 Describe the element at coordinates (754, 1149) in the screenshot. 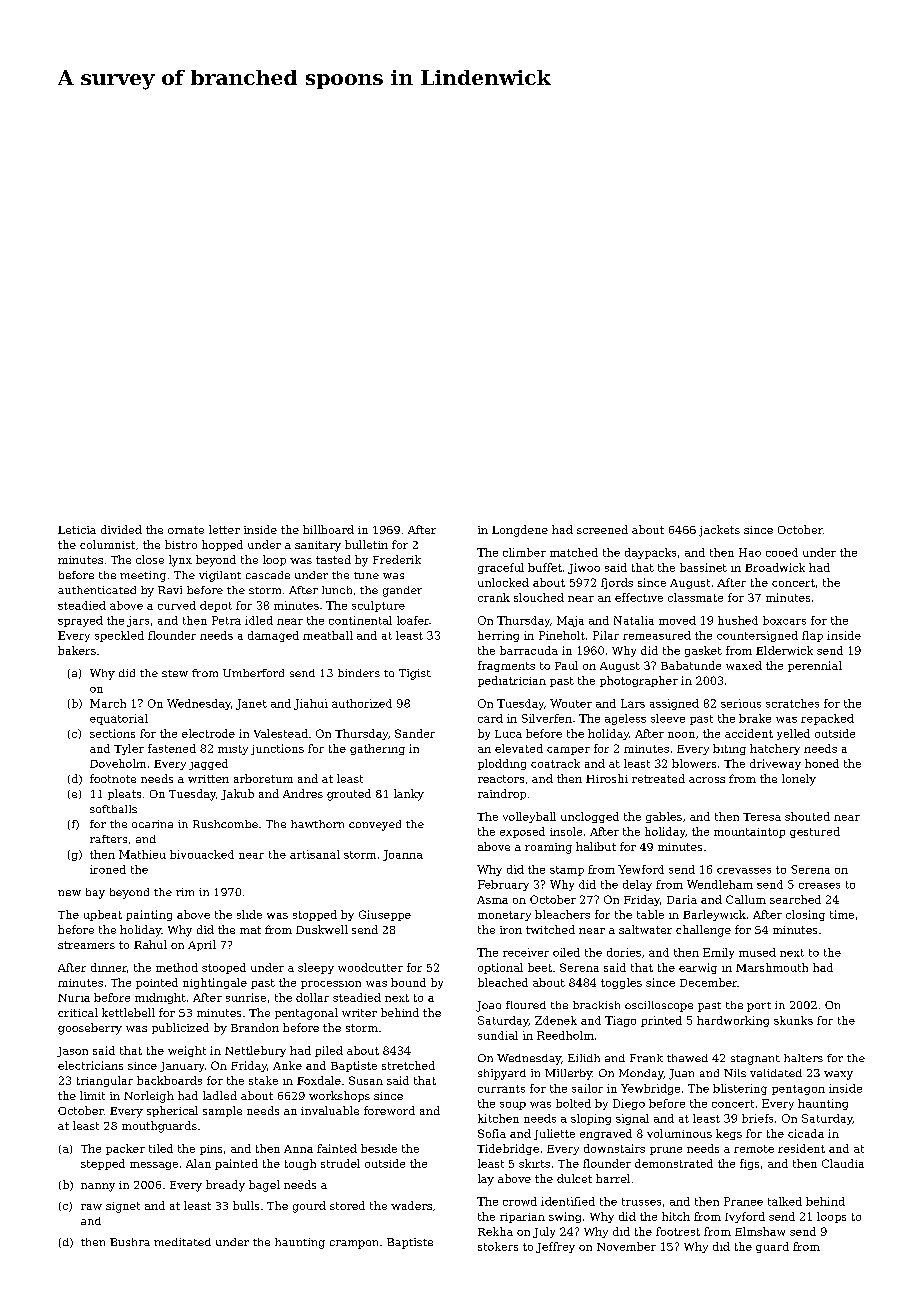

I see `remote` at that location.
